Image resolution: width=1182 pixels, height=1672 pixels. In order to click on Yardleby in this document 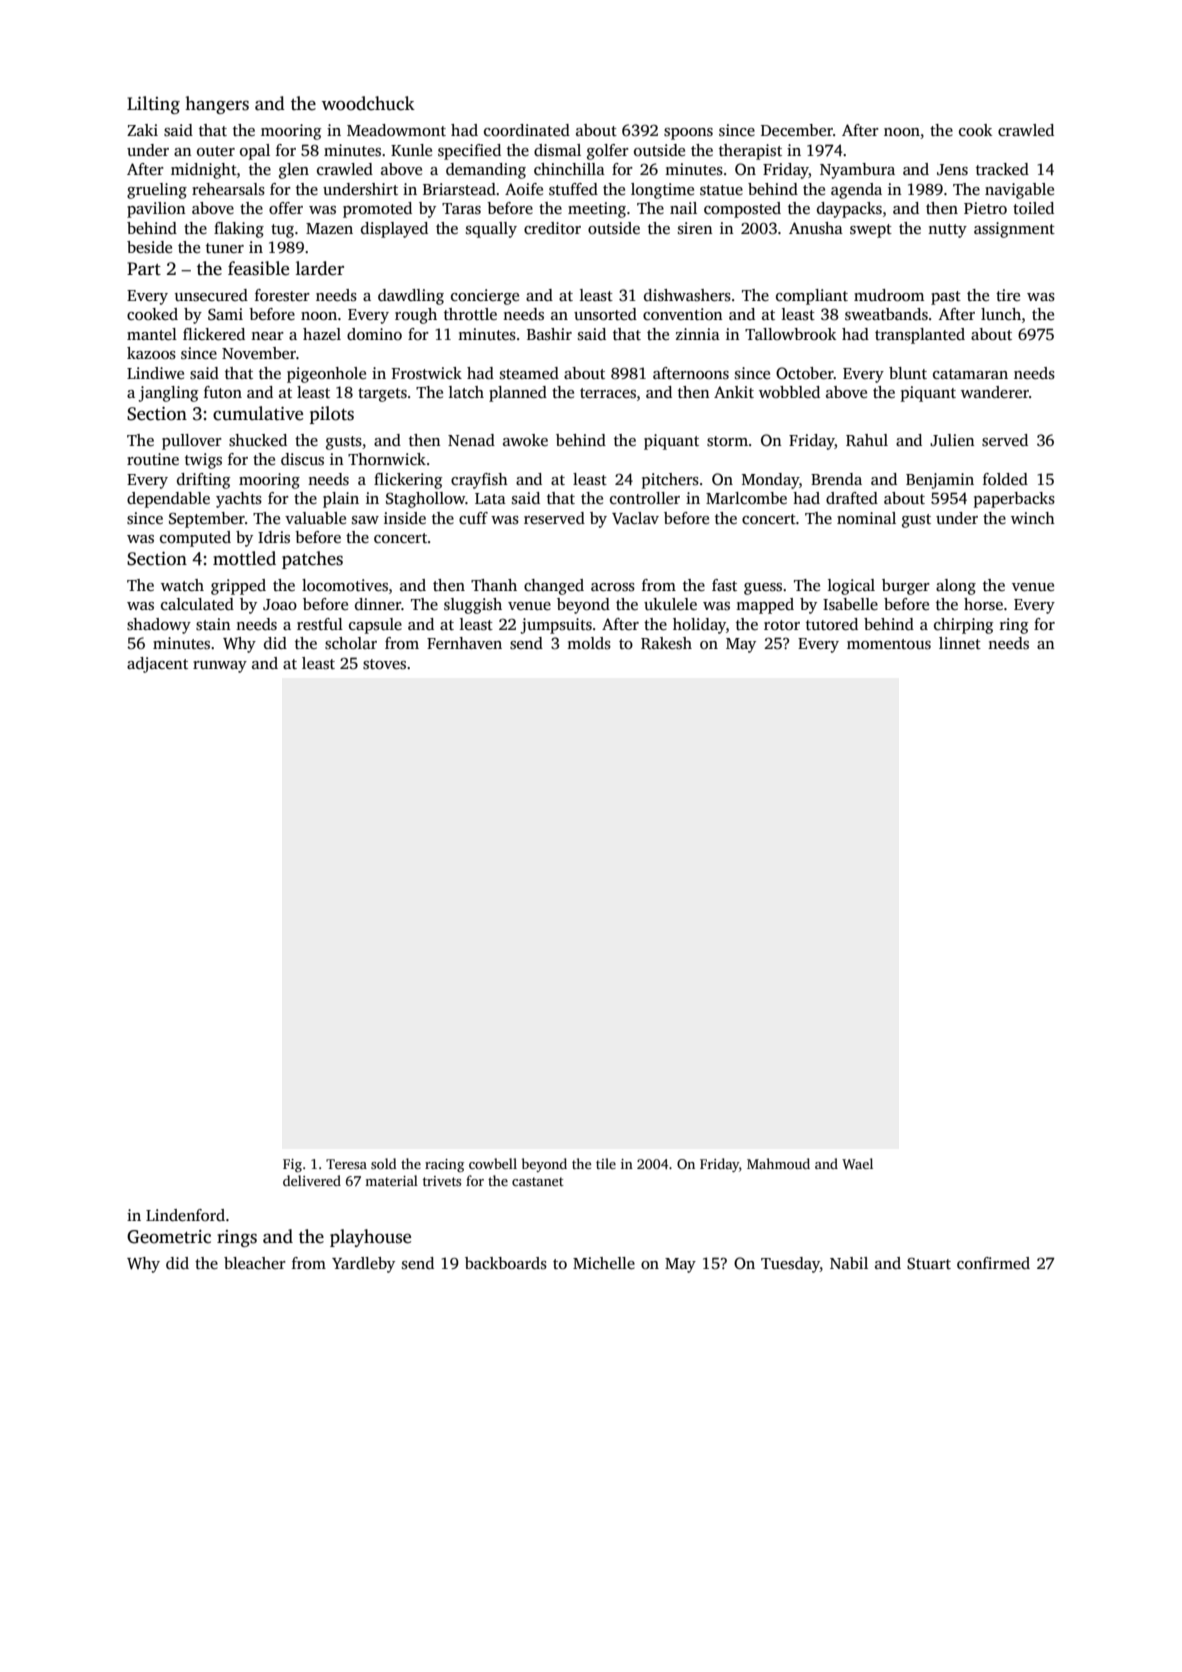, I will do `click(363, 1265)`.
